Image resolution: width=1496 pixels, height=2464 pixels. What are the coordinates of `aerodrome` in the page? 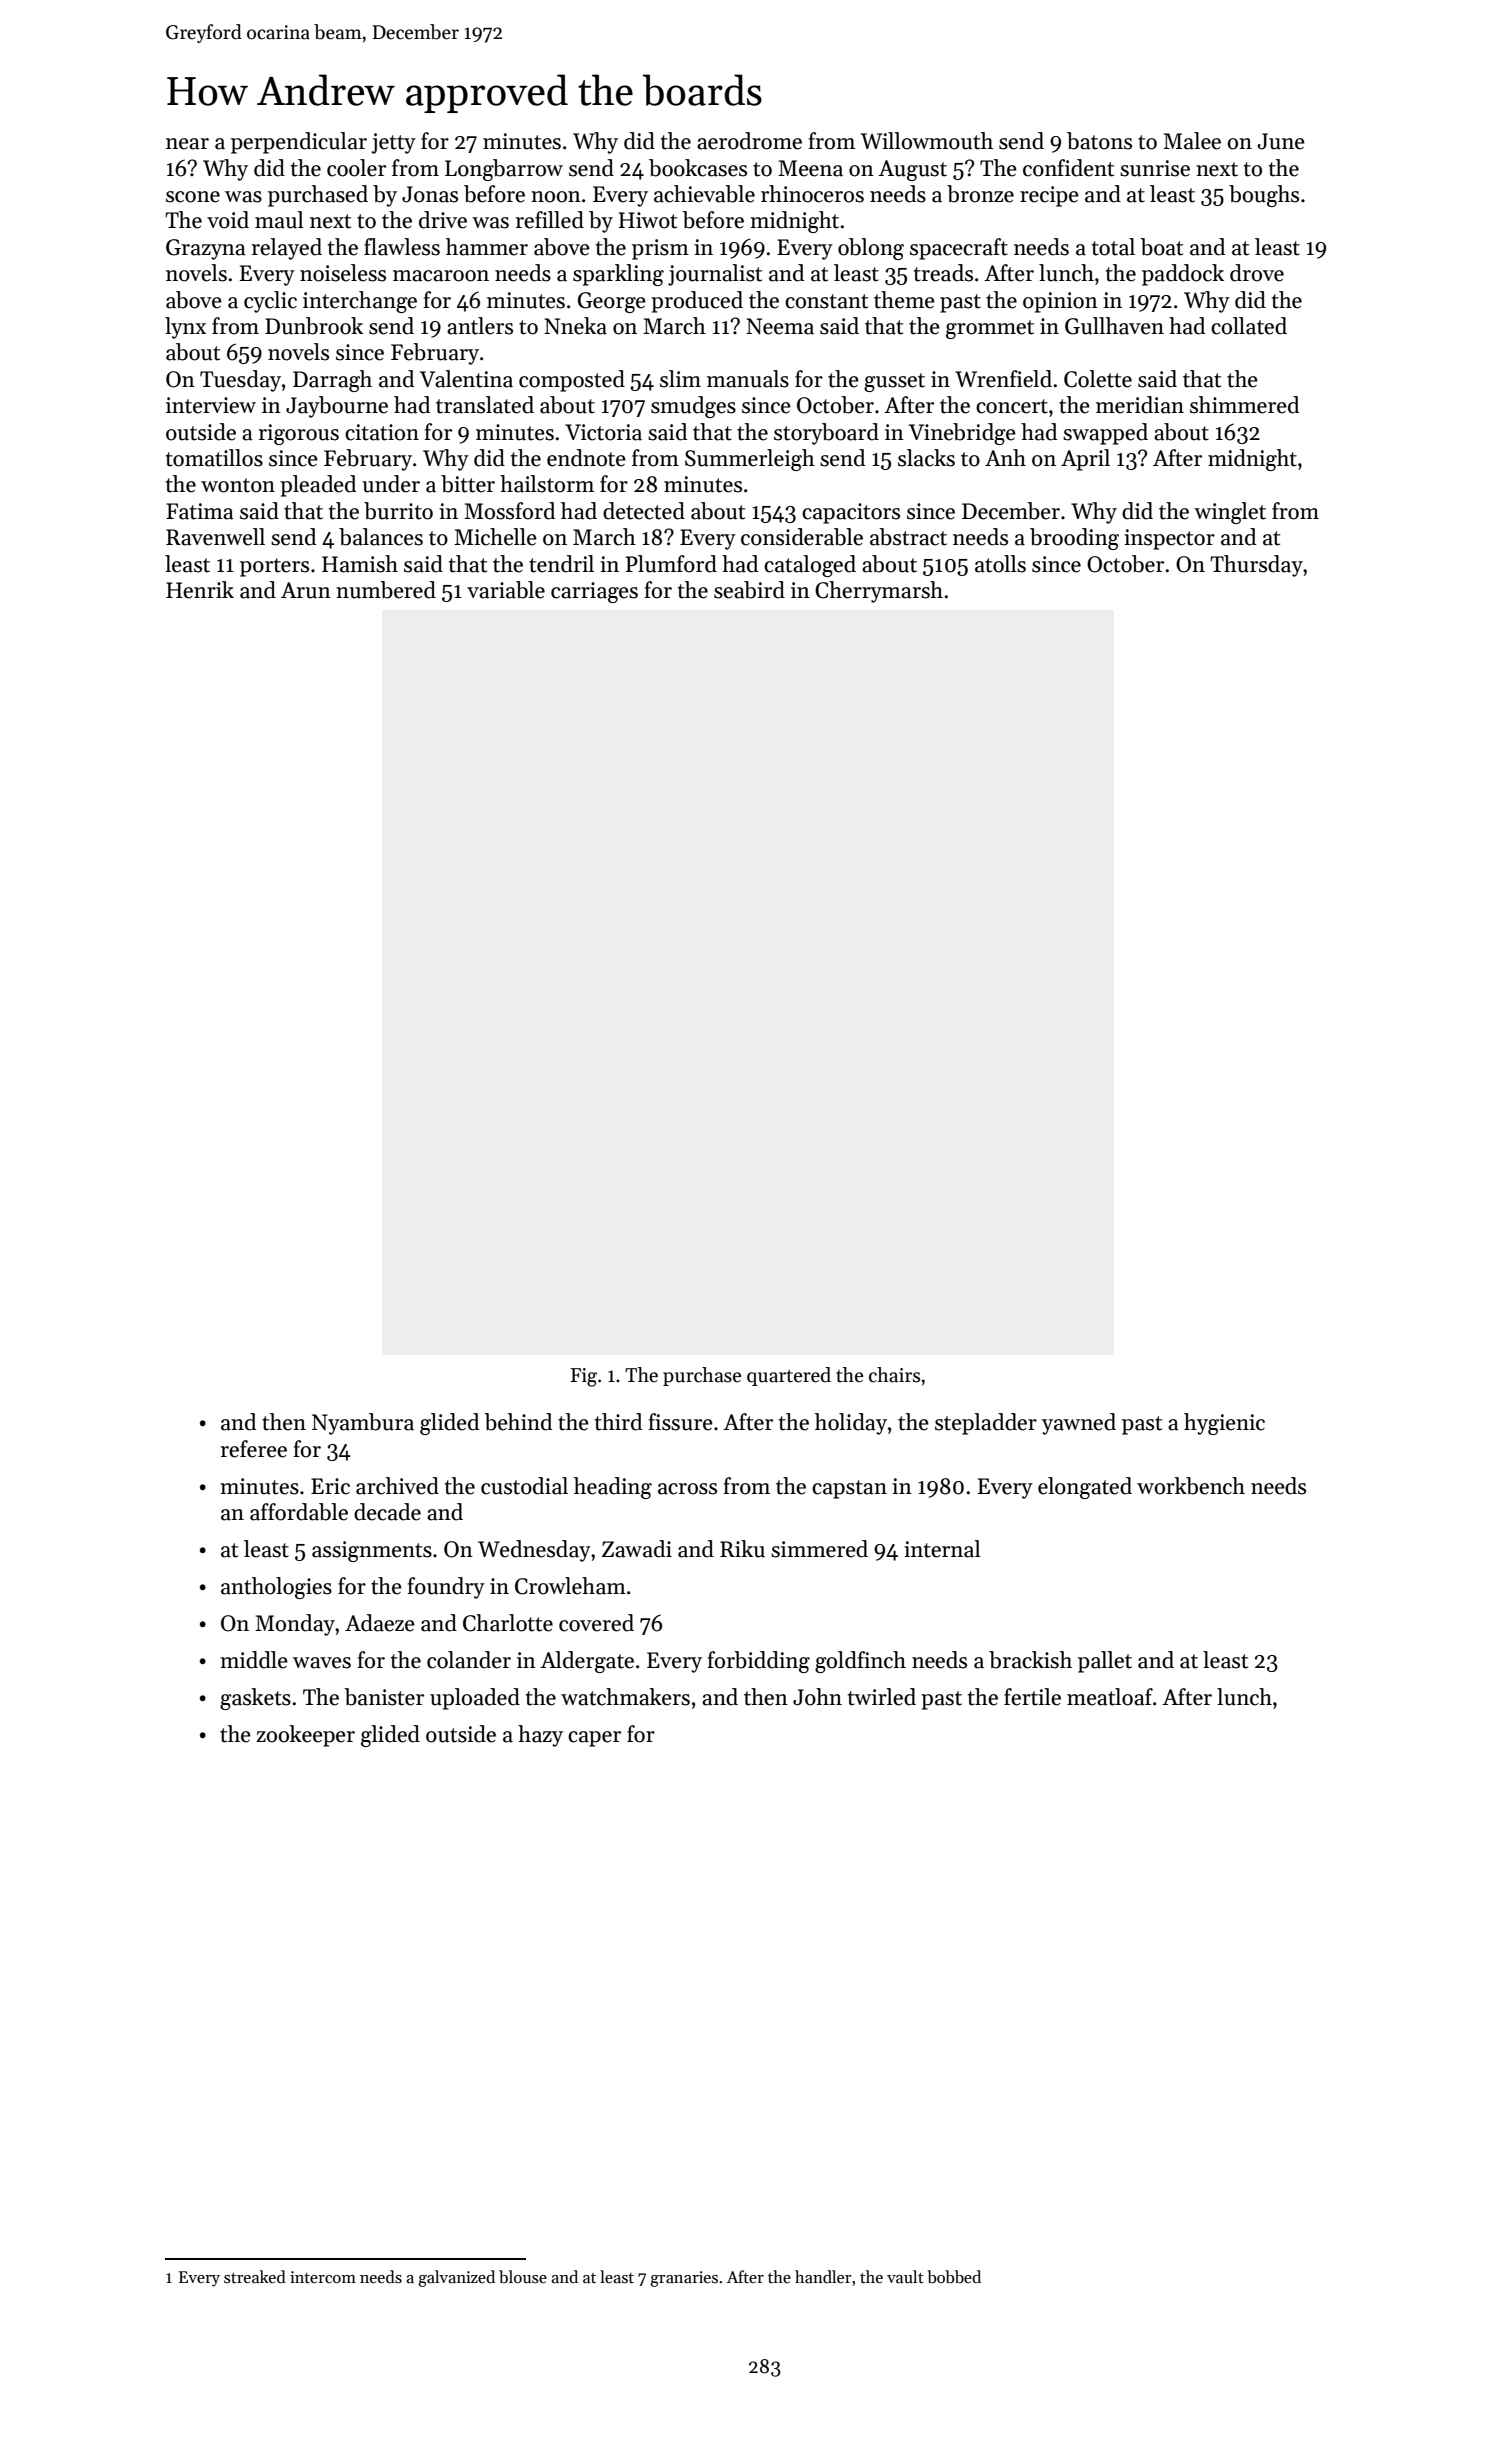 It's located at (749, 141).
